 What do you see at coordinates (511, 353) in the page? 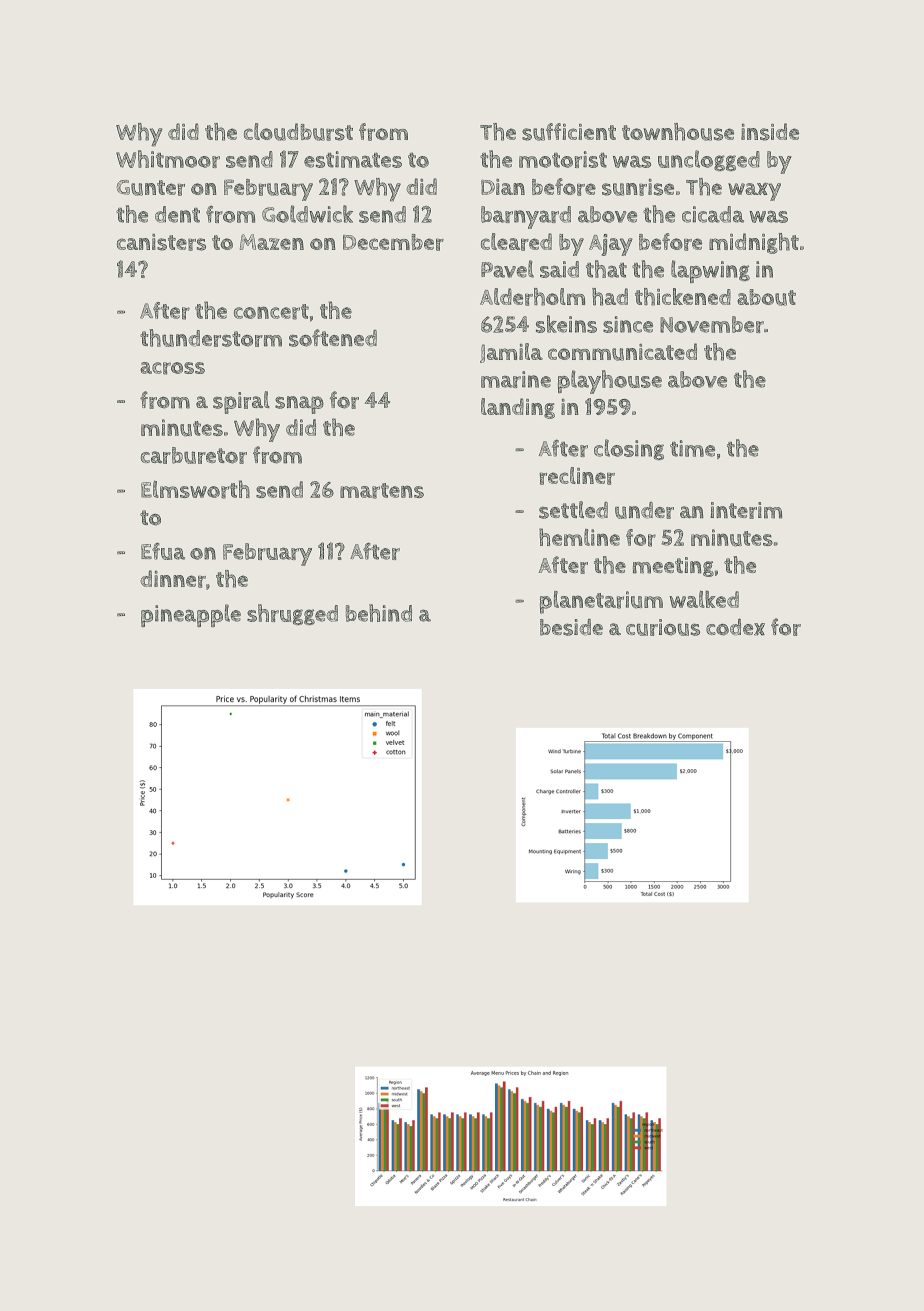
I see `Jamila` at bounding box center [511, 353].
